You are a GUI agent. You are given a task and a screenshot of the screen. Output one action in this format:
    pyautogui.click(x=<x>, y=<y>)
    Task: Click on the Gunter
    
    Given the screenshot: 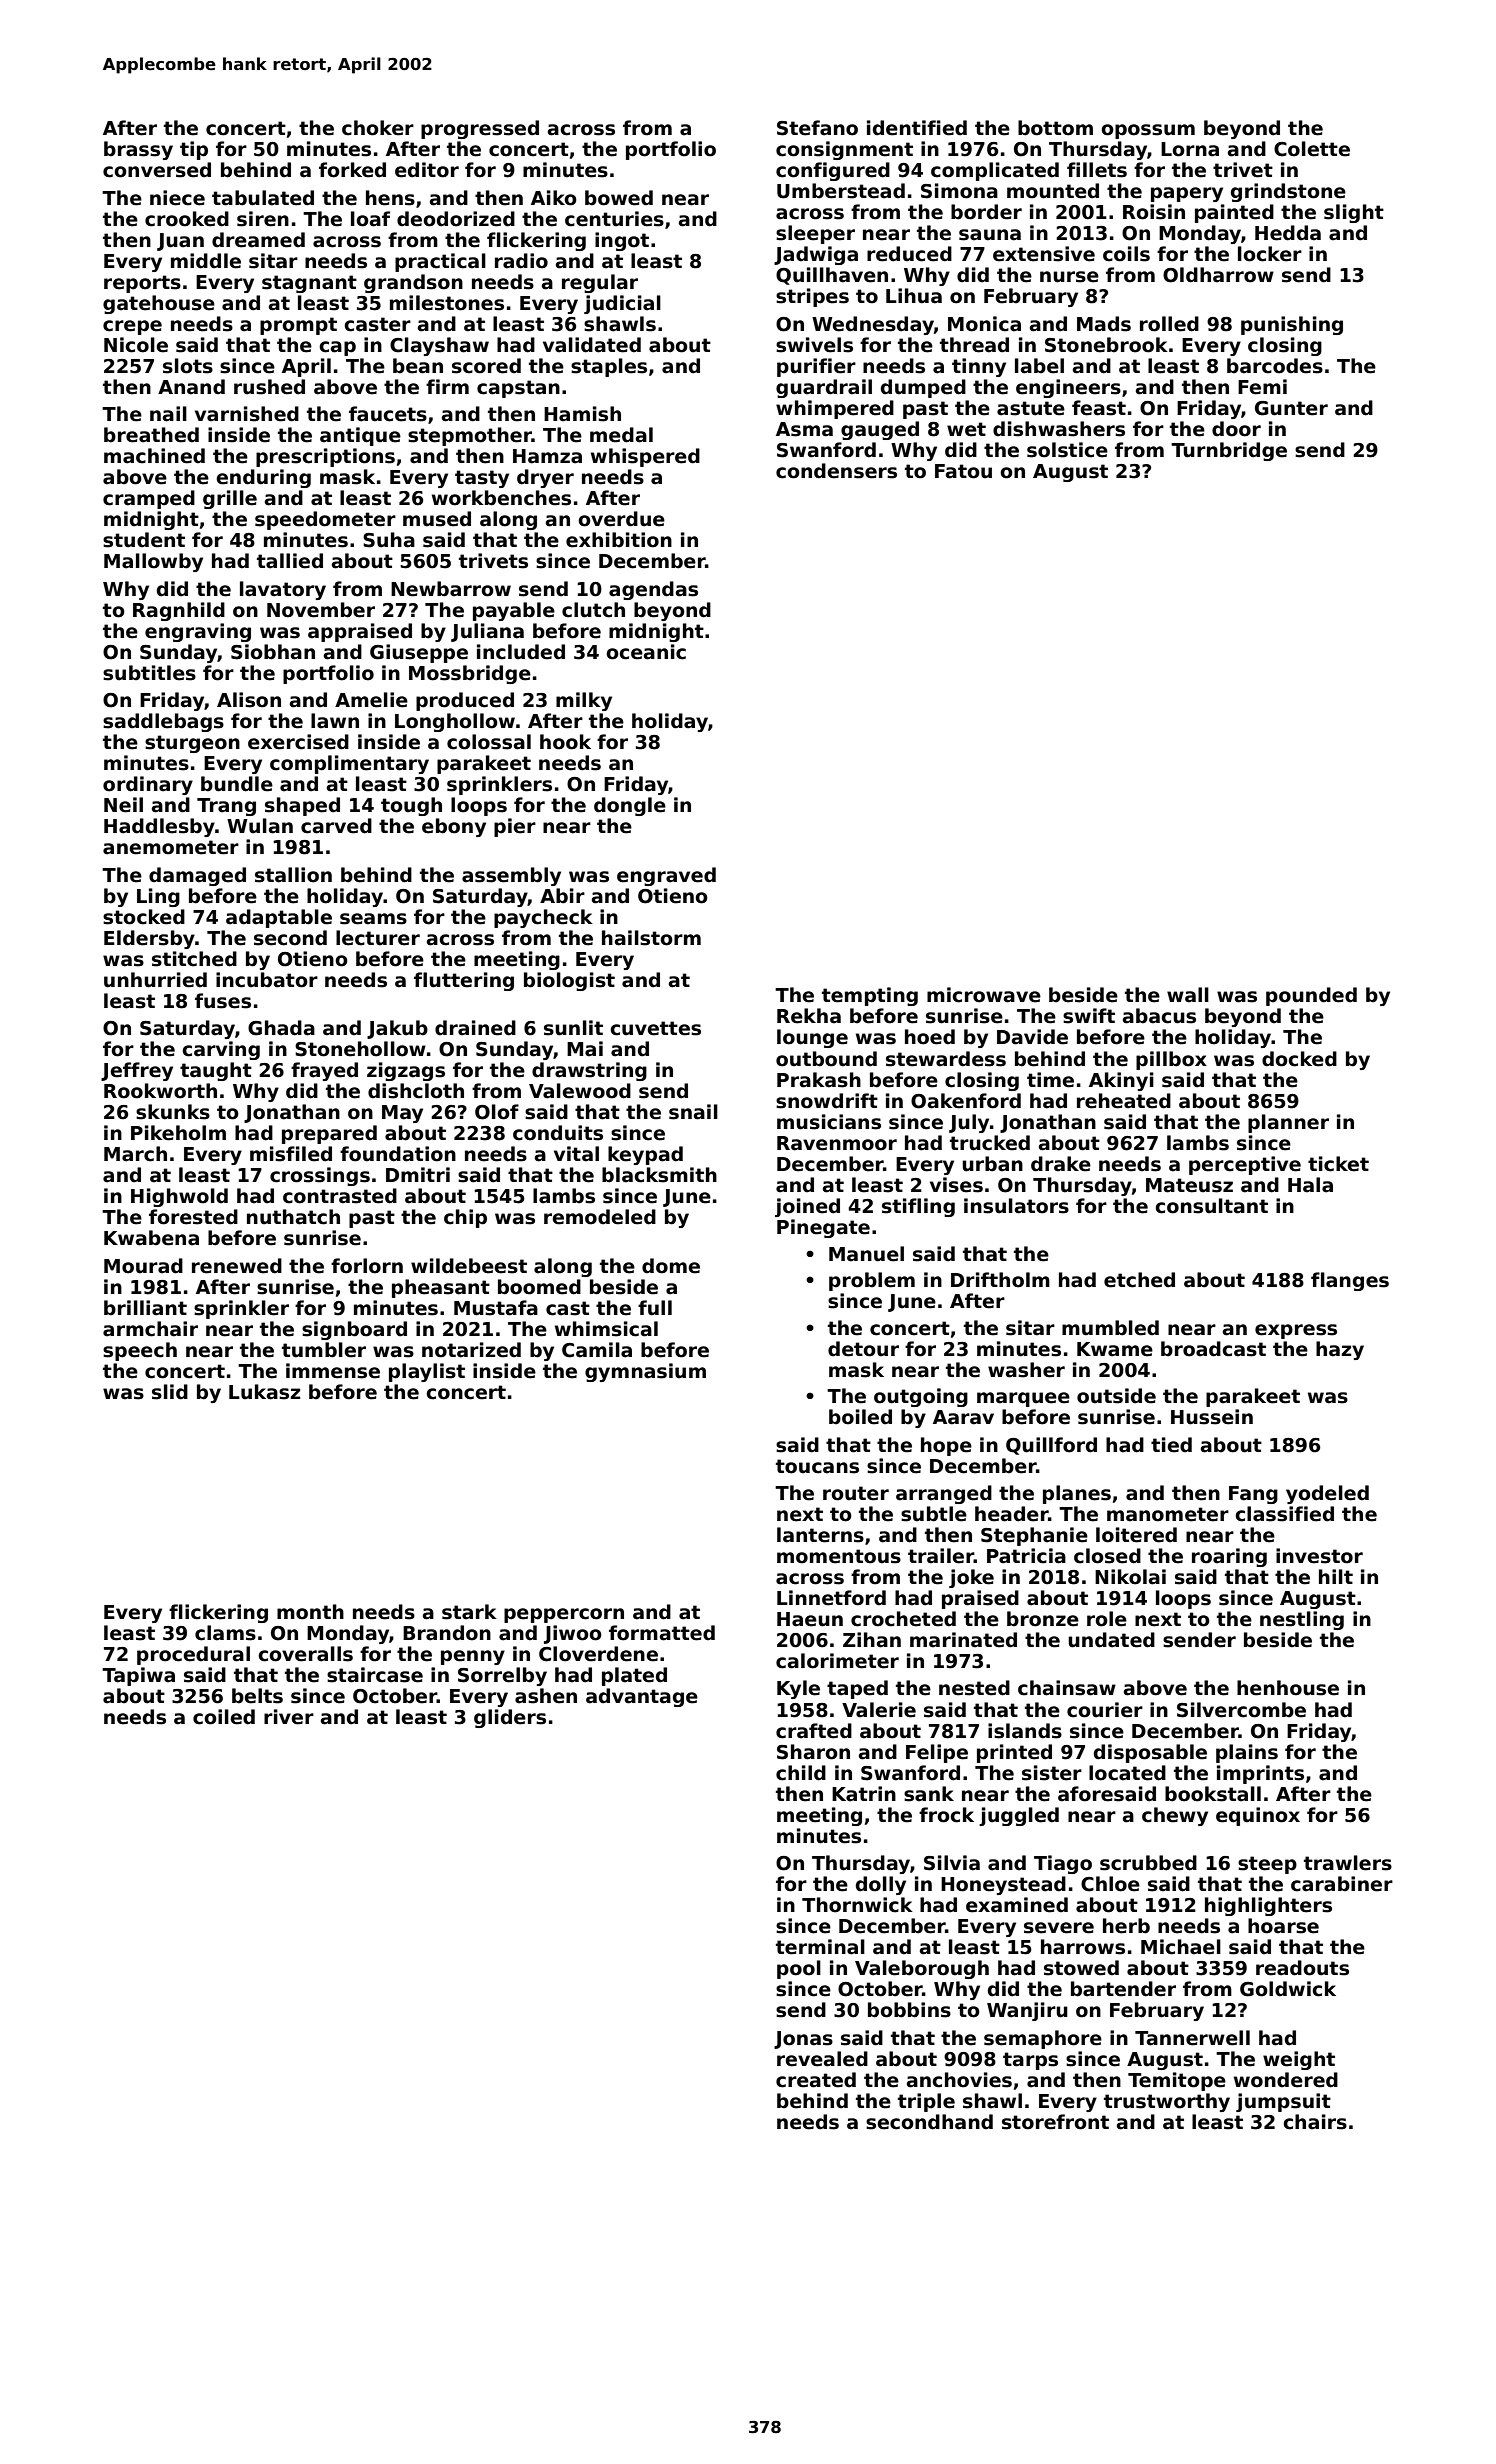 What is the action you would take?
    pyautogui.click(x=1291, y=408)
